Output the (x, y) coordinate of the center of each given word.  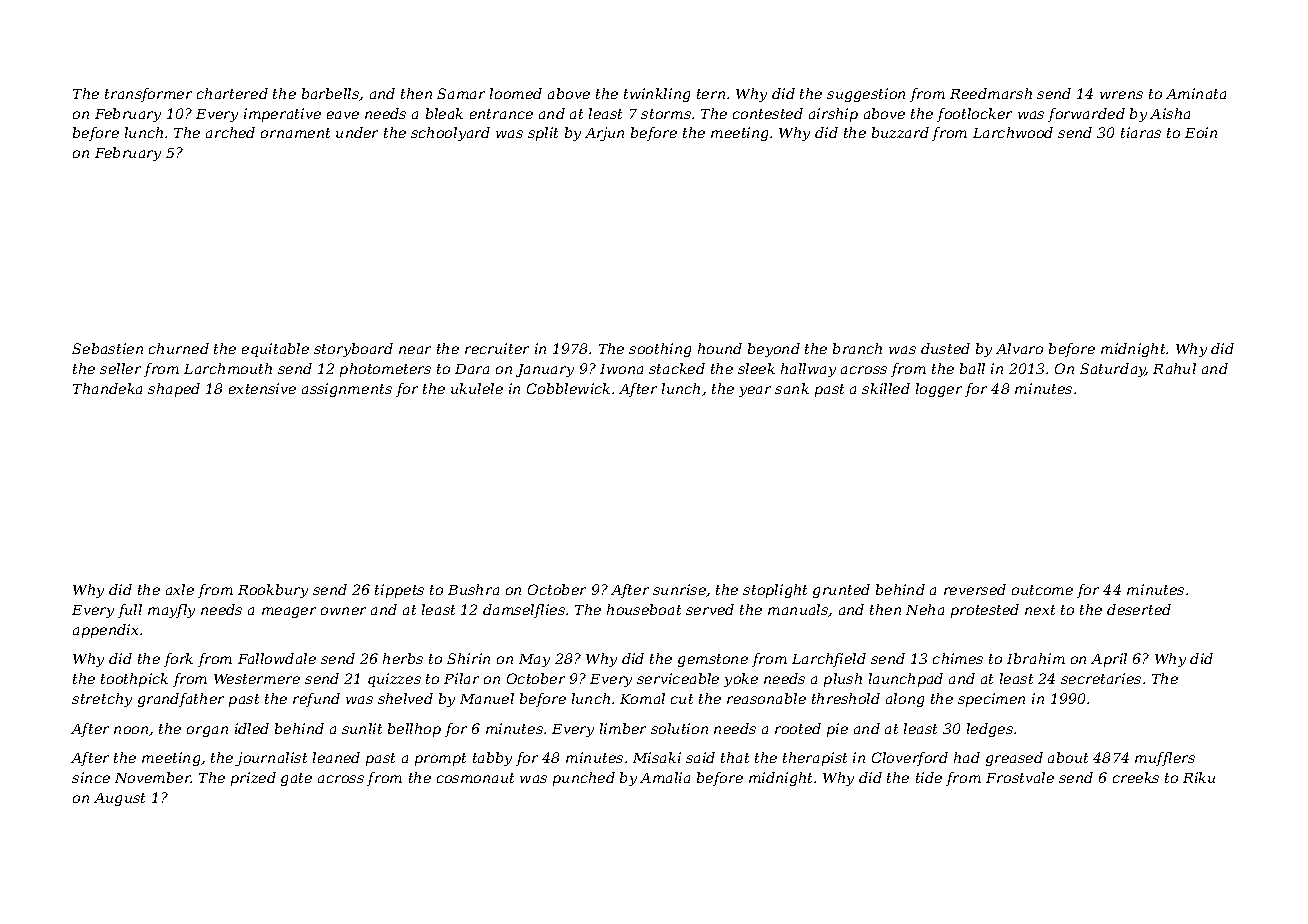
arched (230, 132)
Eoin (1201, 132)
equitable (275, 350)
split (543, 134)
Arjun (604, 134)
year (755, 391)
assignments (347, 390)
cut (682, 699)
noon (131, 730)
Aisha (1170, 113)
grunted (841, 591)
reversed (975, 589)
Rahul (1174, 368)
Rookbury (273, 591)
